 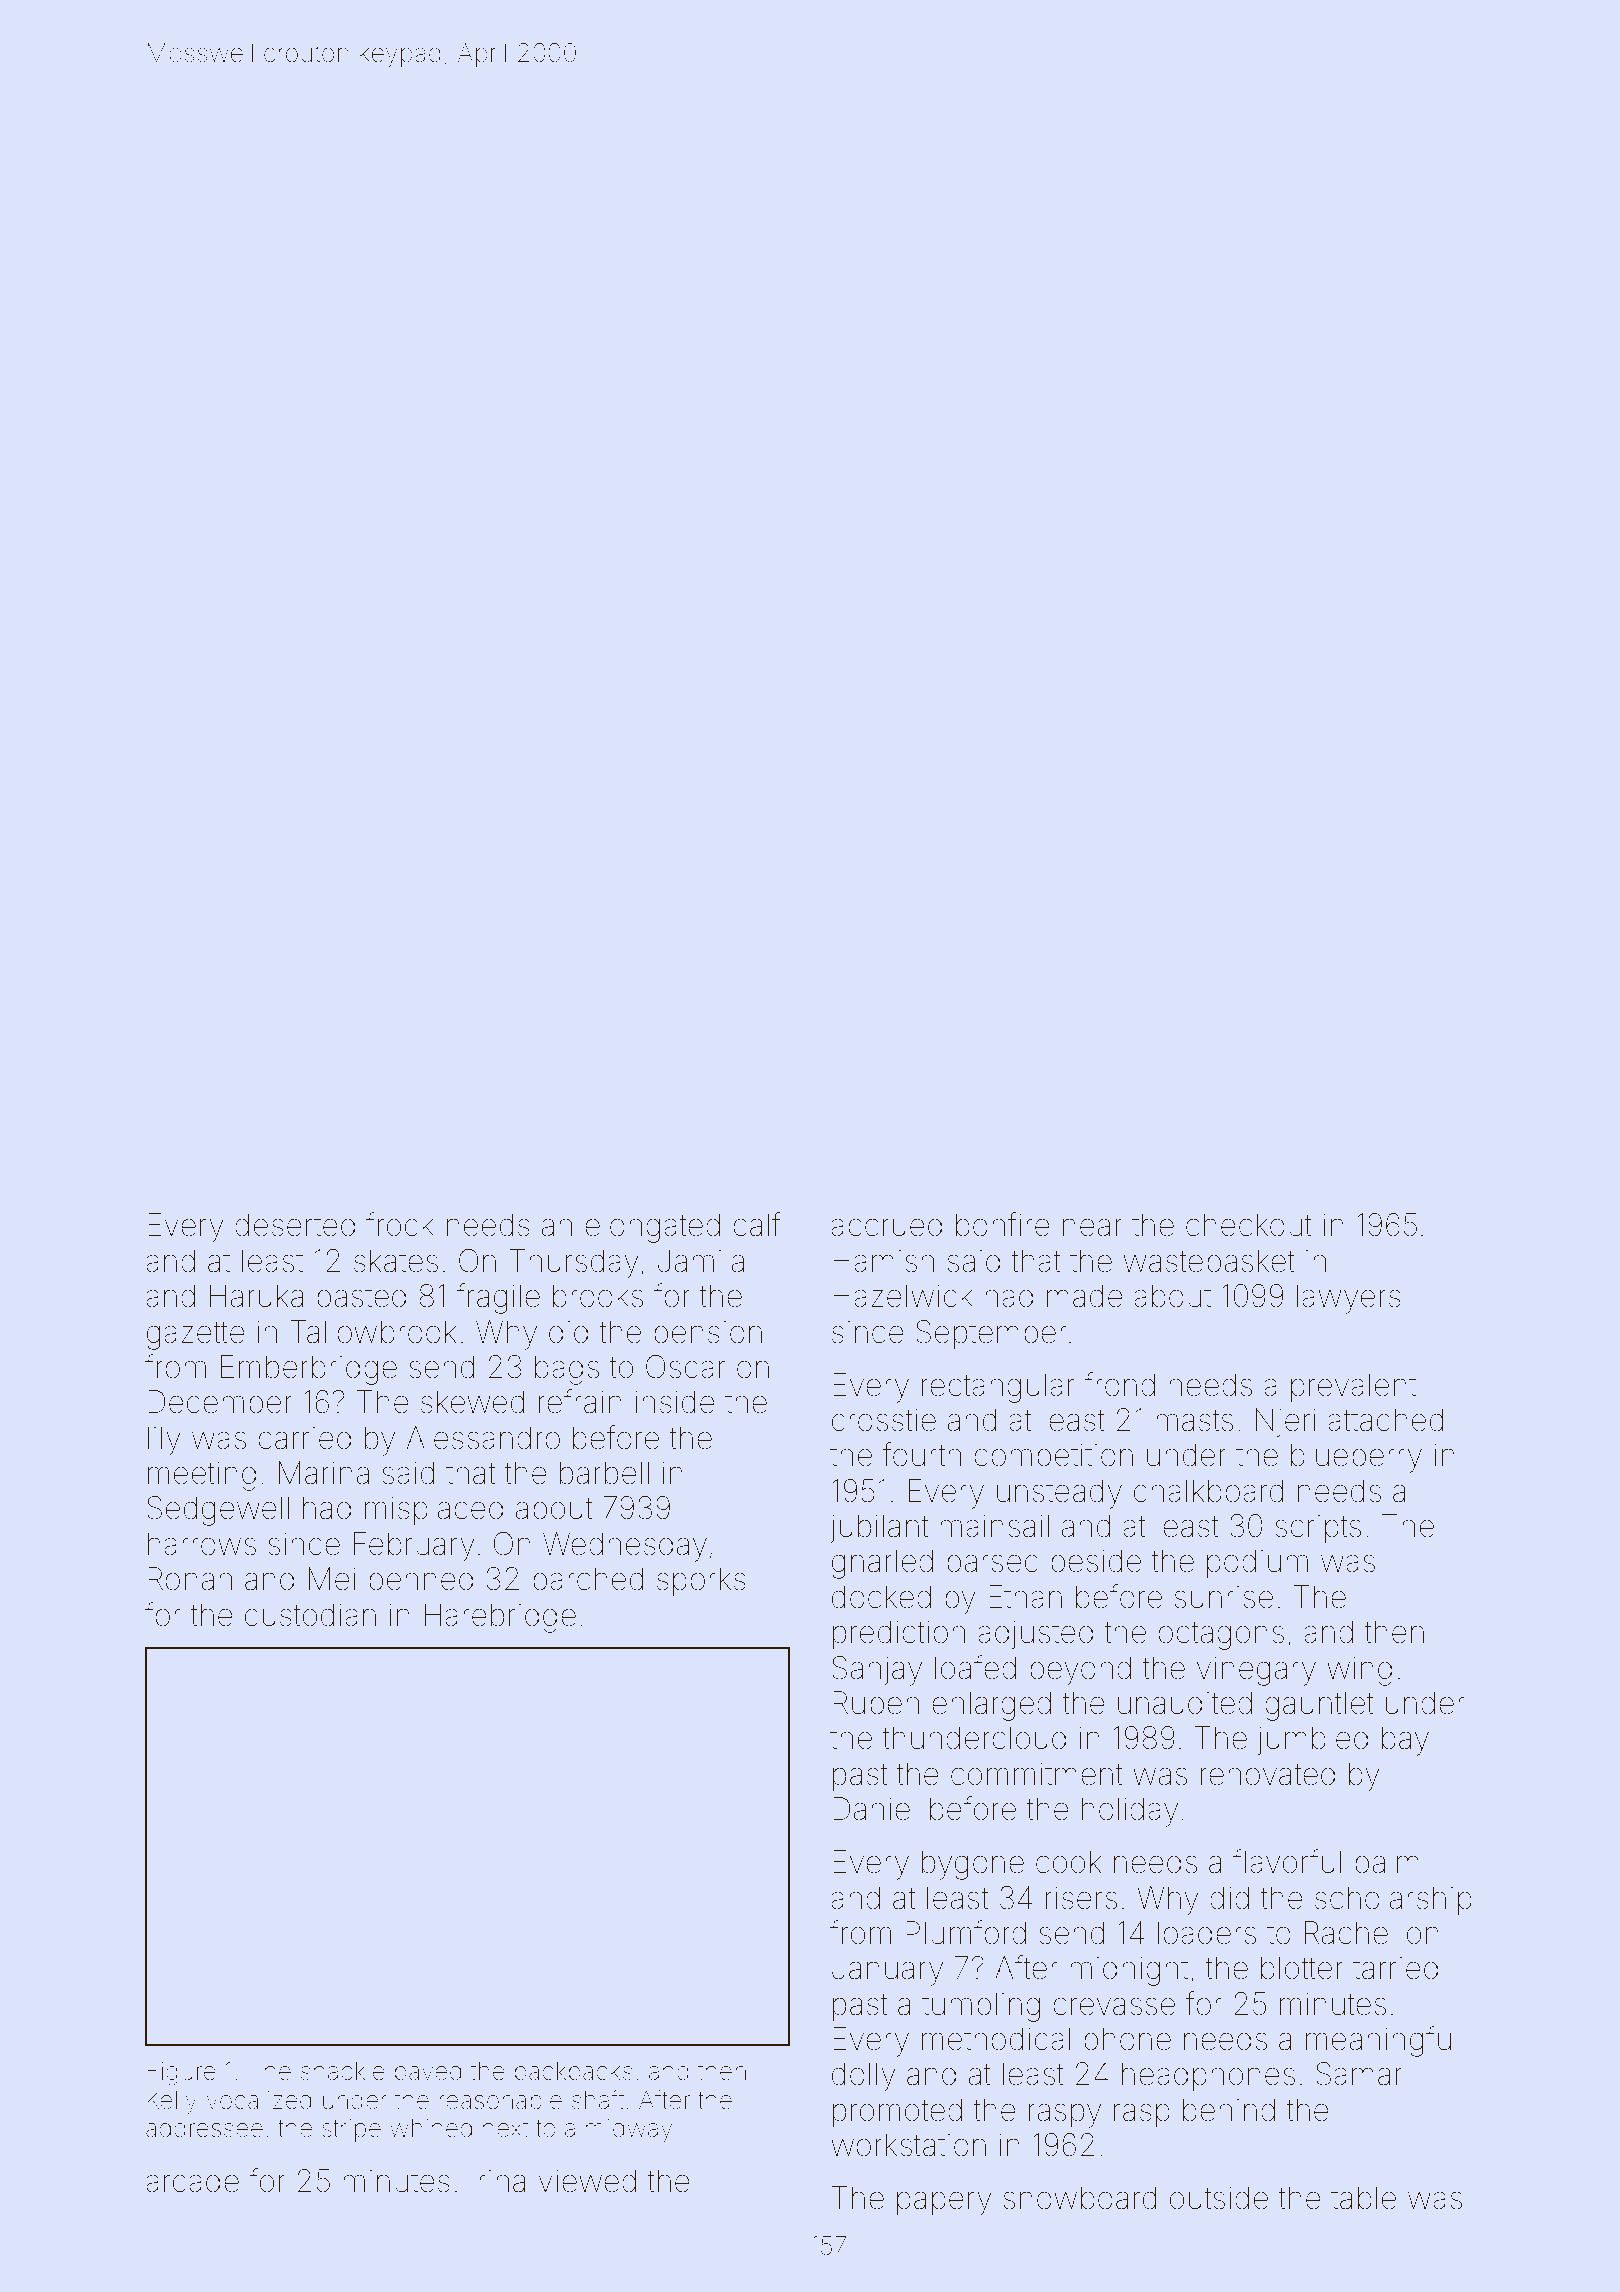 What do you see at coordinates (757, 1224) in the screenshot?
I see `calf` at bounding box center [757, 1224].
